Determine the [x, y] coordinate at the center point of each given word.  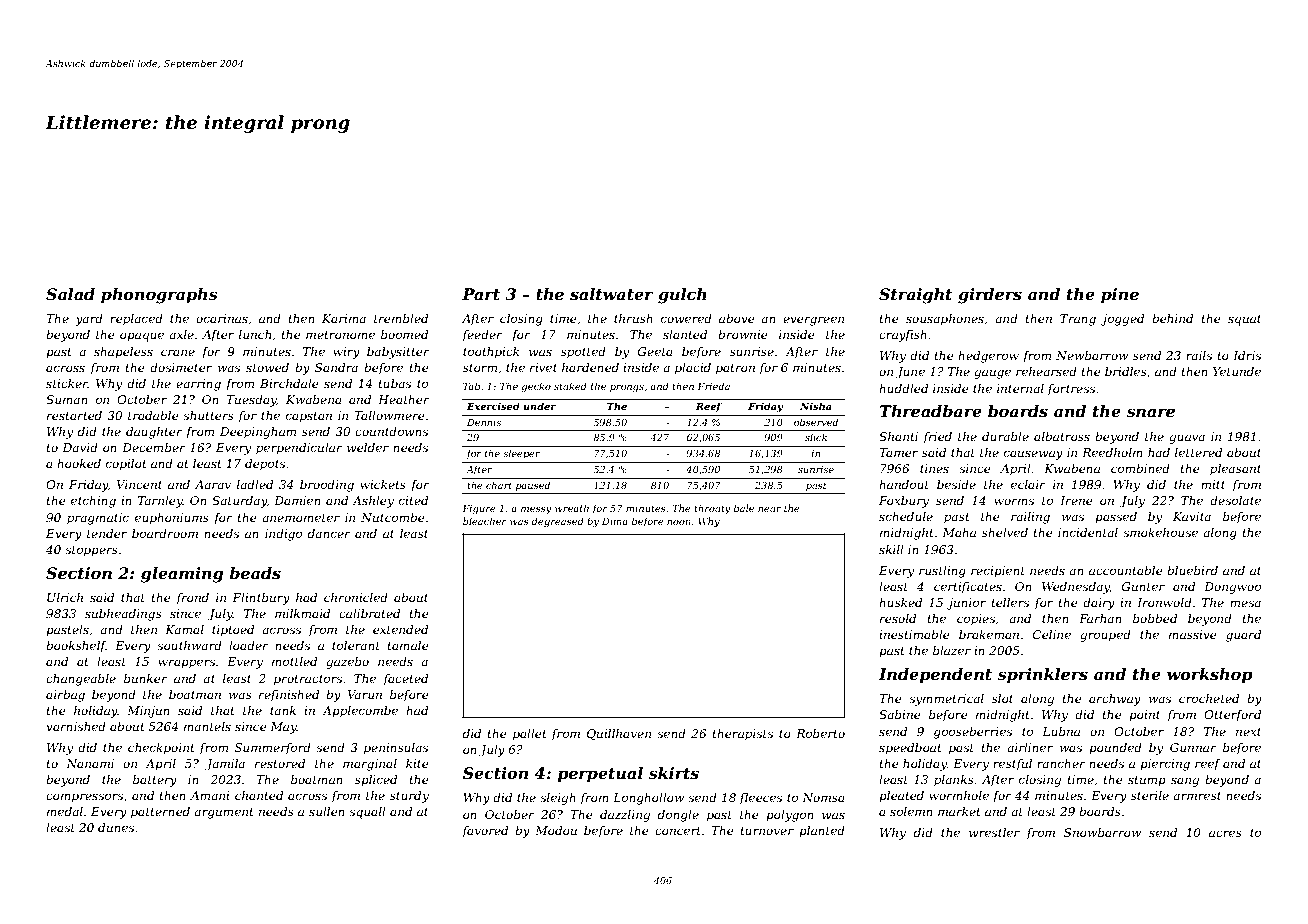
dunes [116, 827]
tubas [394, 383]
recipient [998, 572]
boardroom [165, 533]
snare [1150, 412]
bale [744, 508]
